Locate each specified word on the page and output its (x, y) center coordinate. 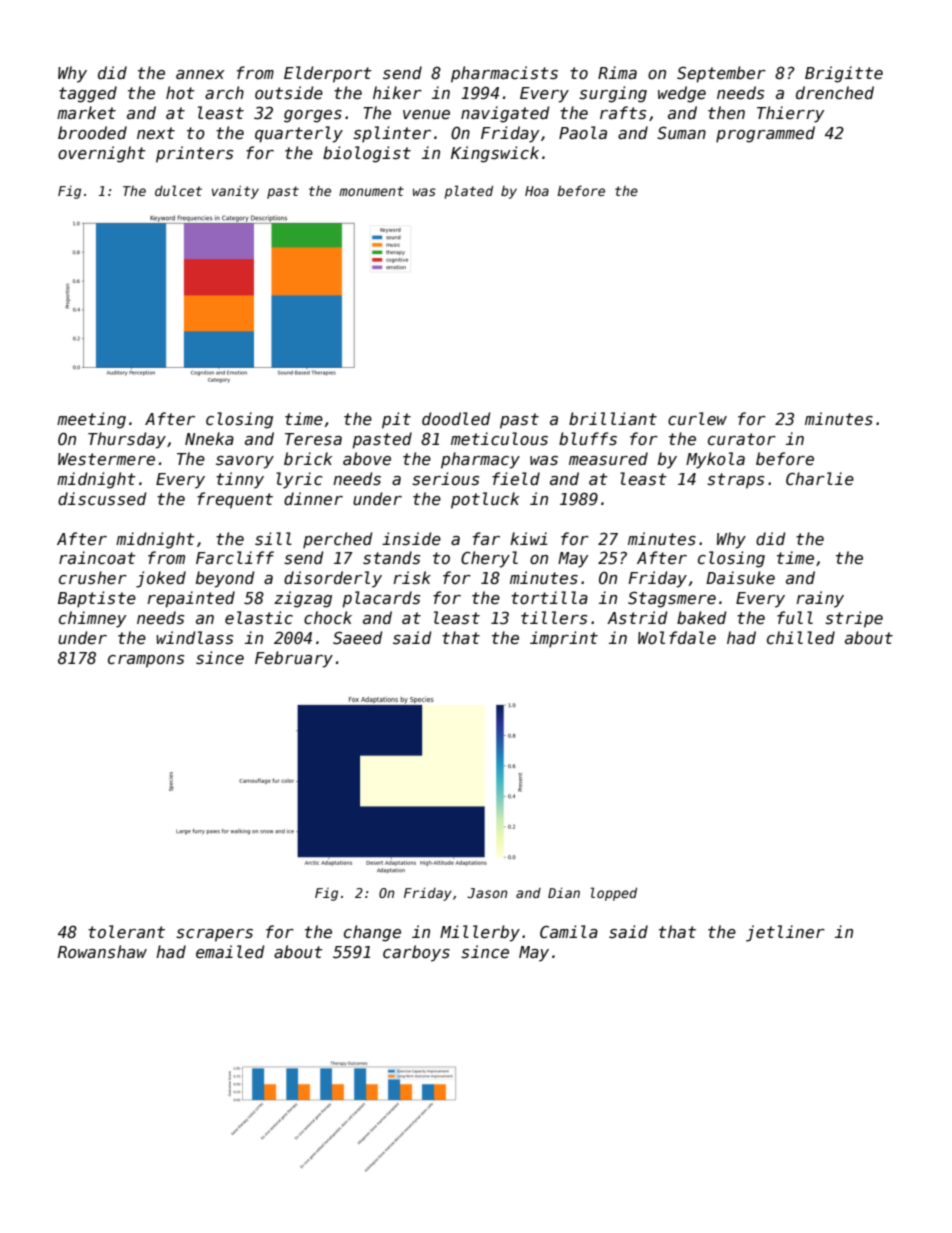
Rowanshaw (102, 952)
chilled (801, 637)
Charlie (820, 478)
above (367, 458)
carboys (416, 953)
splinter (392, 134)
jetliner (785, 933)
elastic (259, 617)
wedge (682, 94)
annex (200, 74)
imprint (564, 639)
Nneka (209, 438)
